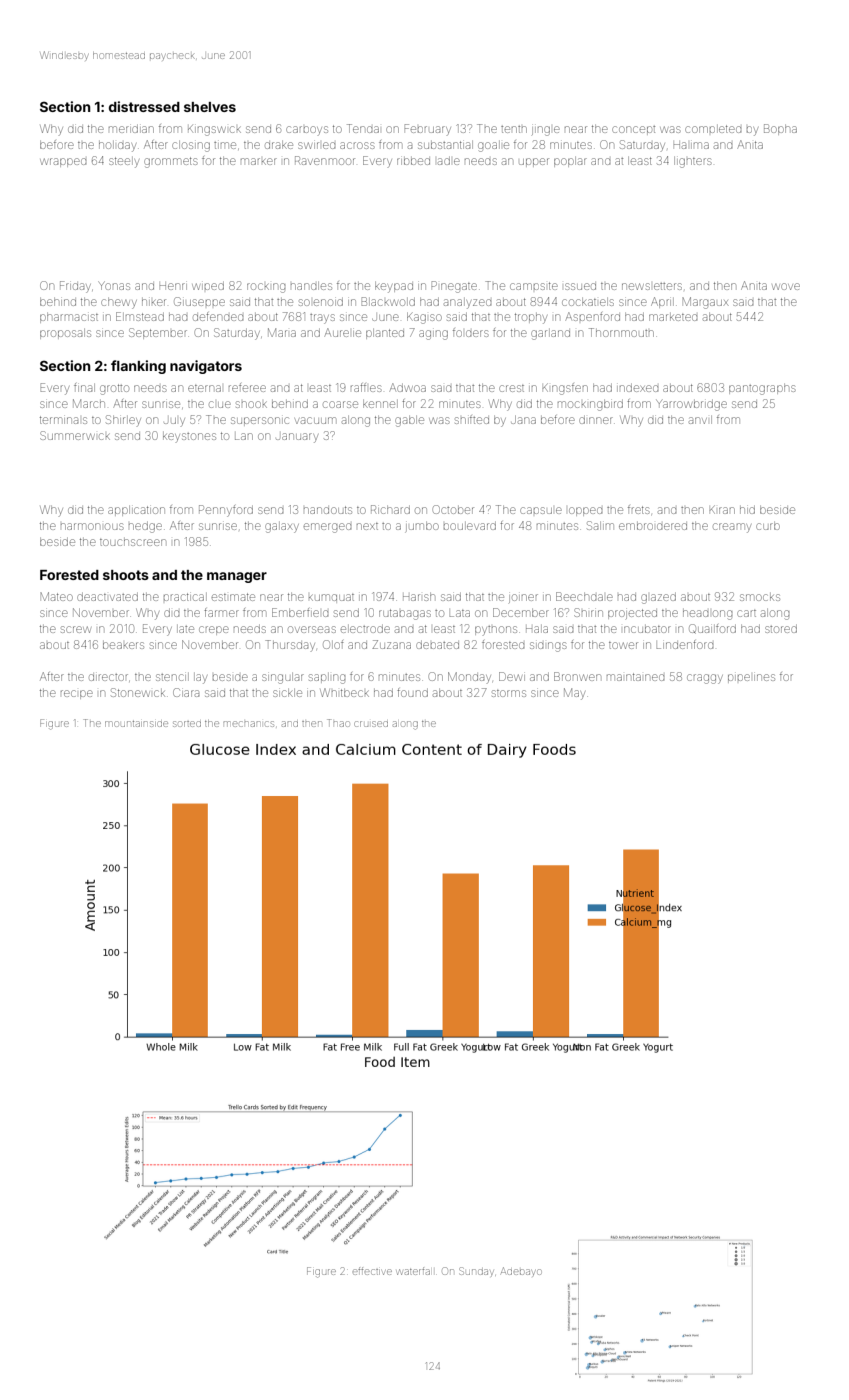 The width and height of the screenshot is (849, 1400). Describe the element at coordinates (514, 129) in the screenshot. I see `tenth` at that location.
